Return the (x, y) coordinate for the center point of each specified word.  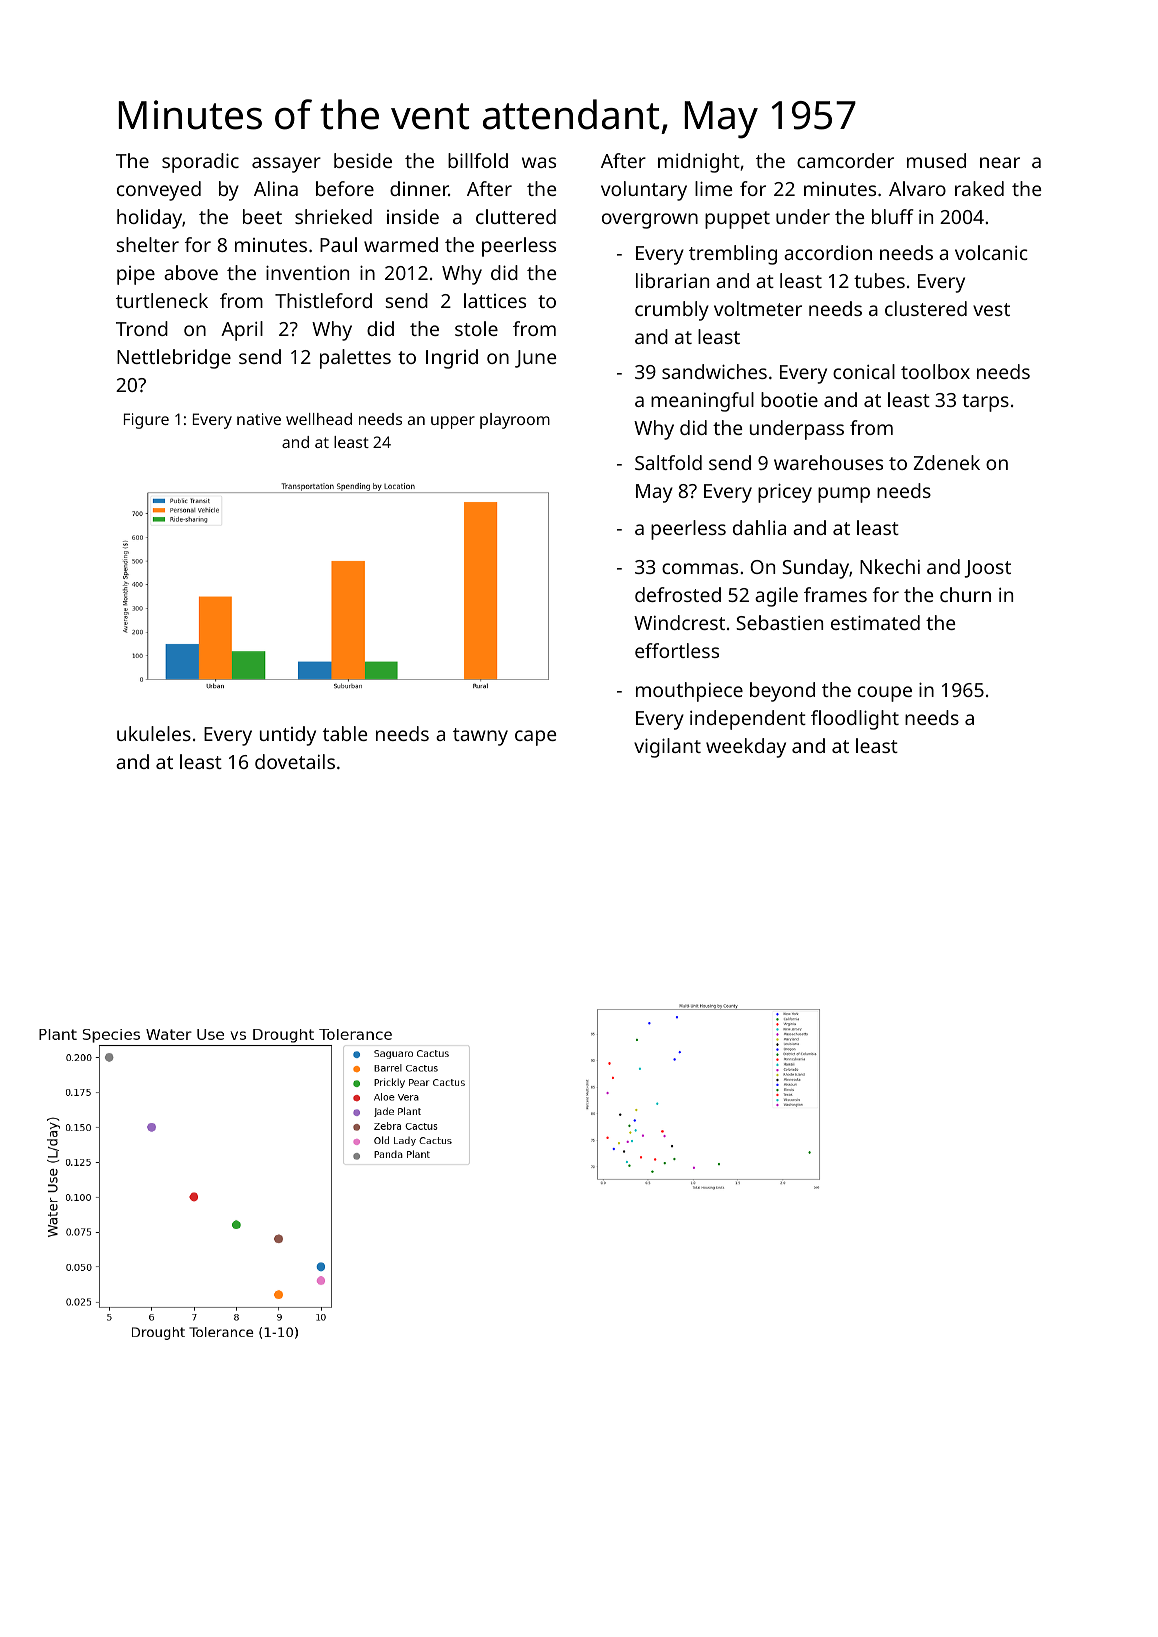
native (259, 419)
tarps (985, 403)
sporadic (200, 163)
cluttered (516, 216)
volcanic (991, 252)
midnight (699, 163)
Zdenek (946, 462)
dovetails (295, 761)
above (191, 272)
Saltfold (668, 462)
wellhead (319, 419)
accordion (828, 252)
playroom (515, 421)
